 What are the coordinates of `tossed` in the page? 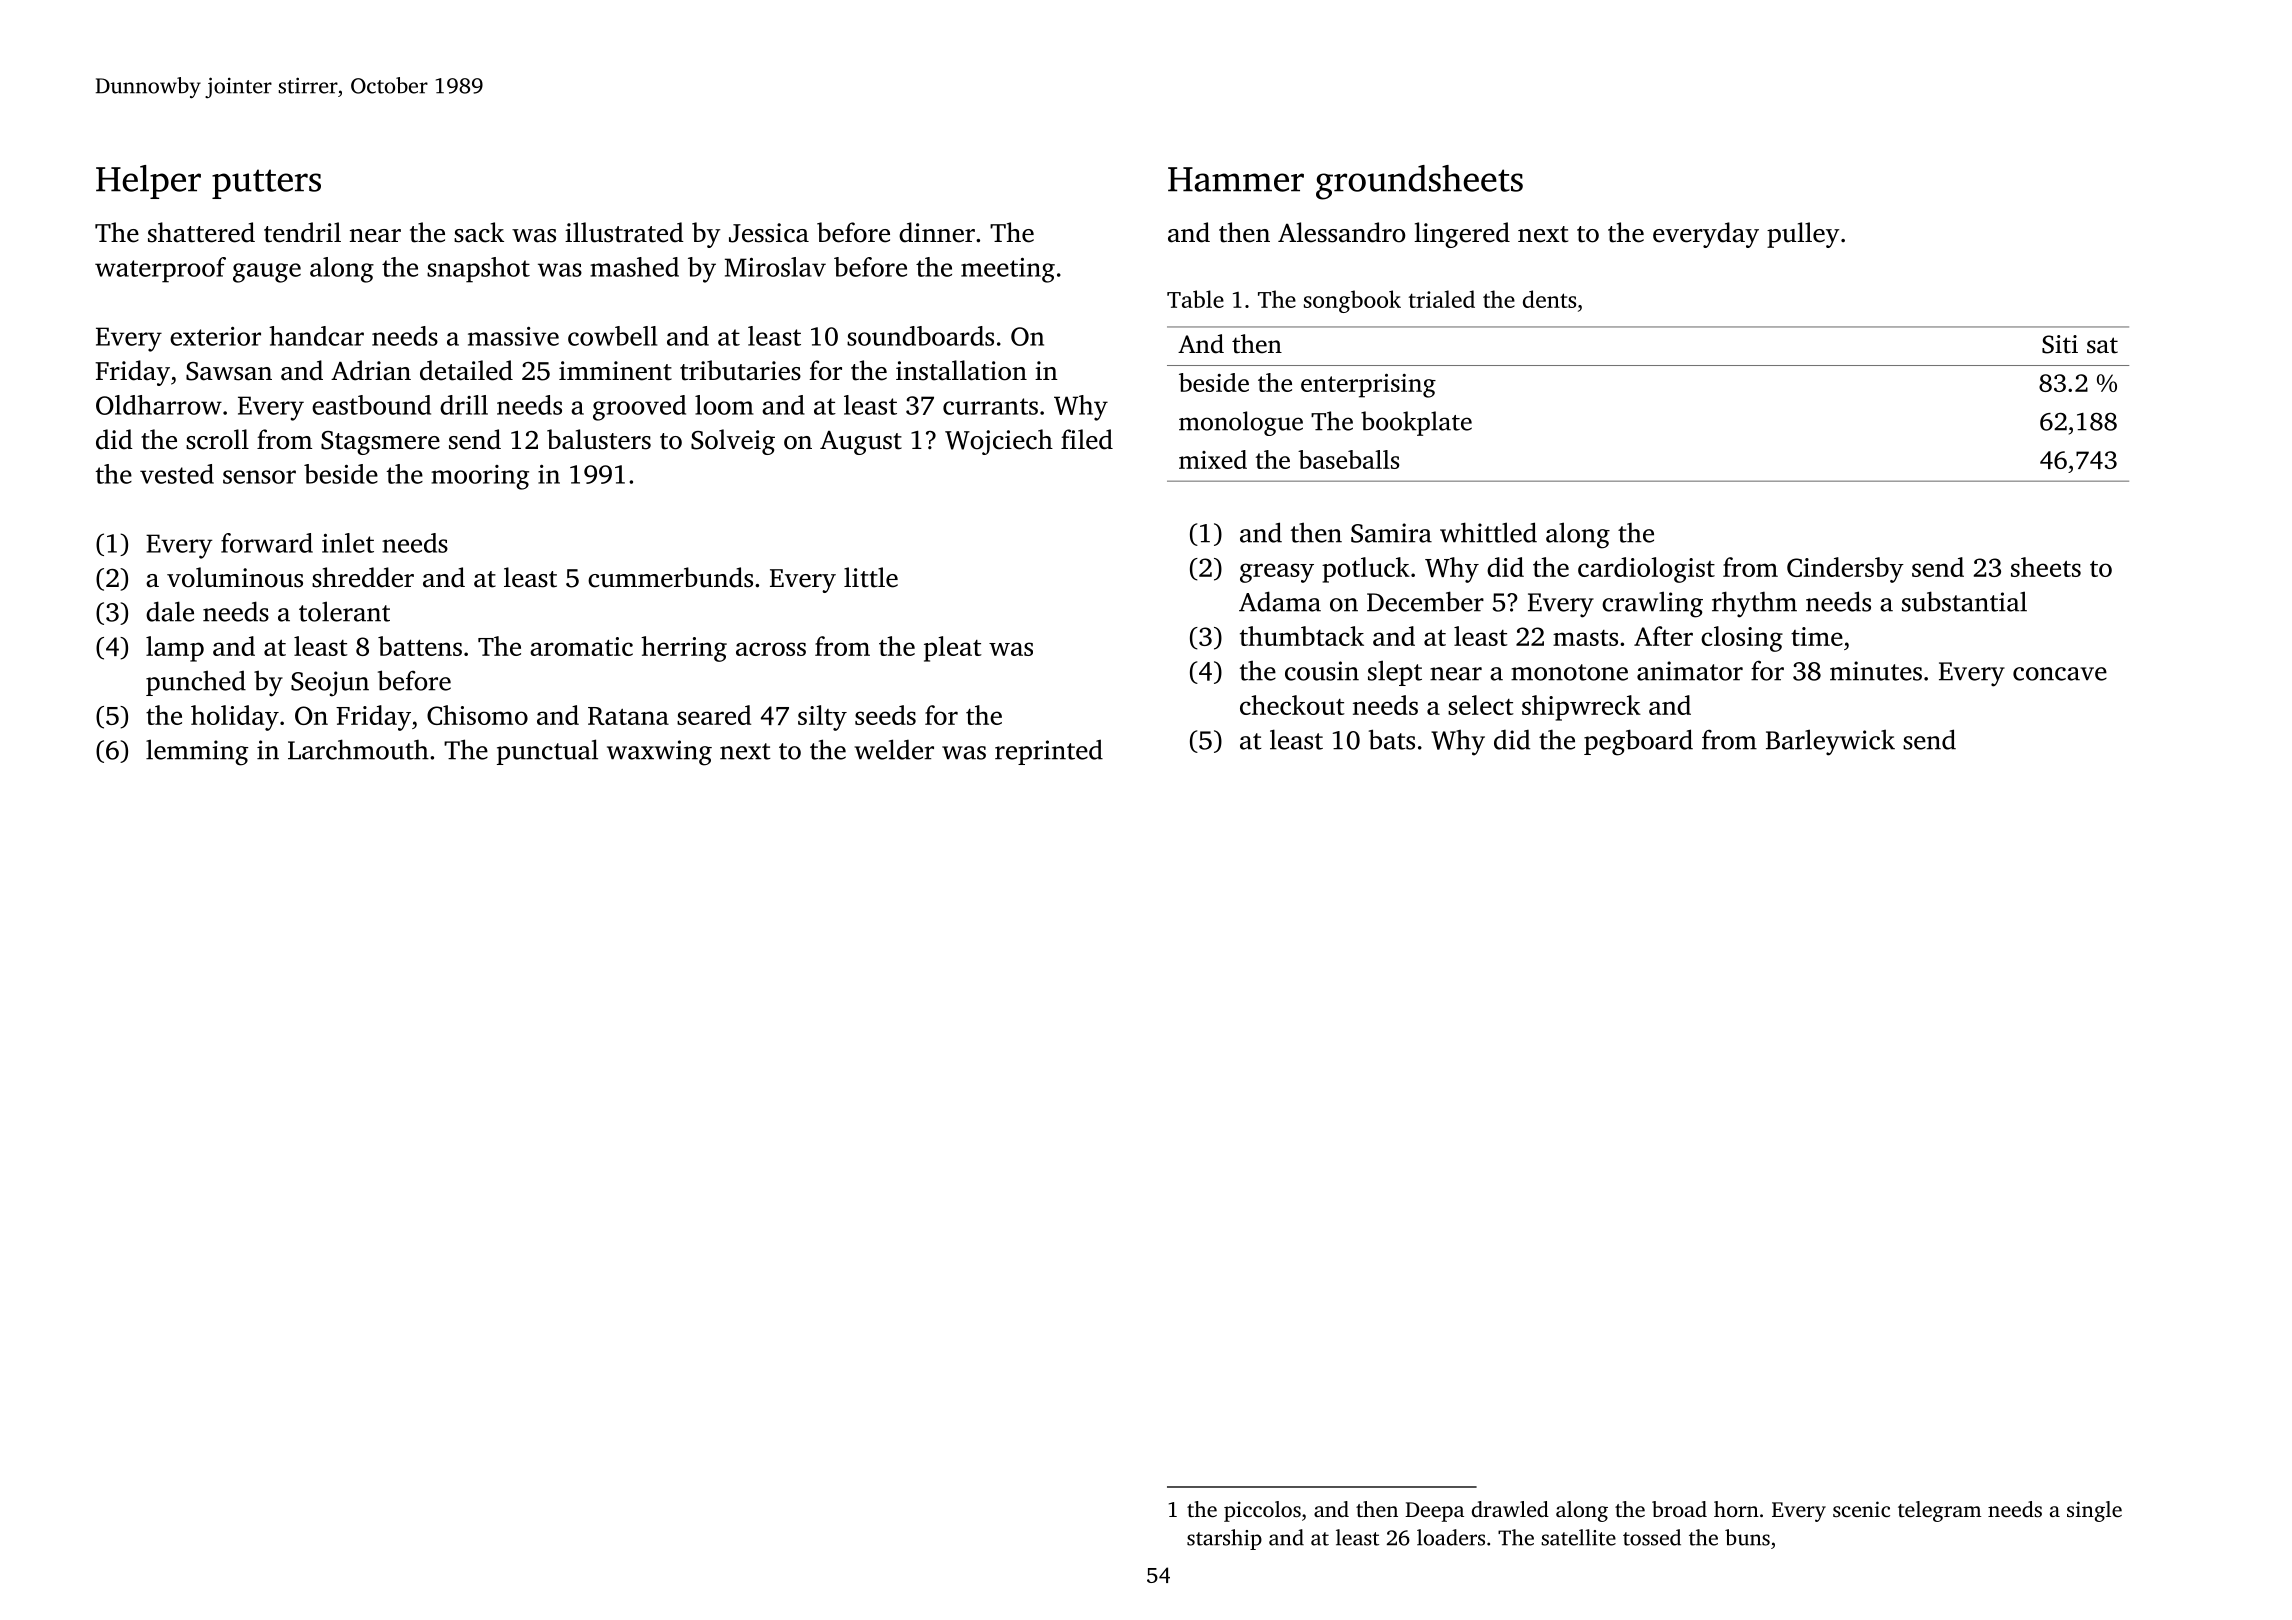 It's located at (1652, 1537).
